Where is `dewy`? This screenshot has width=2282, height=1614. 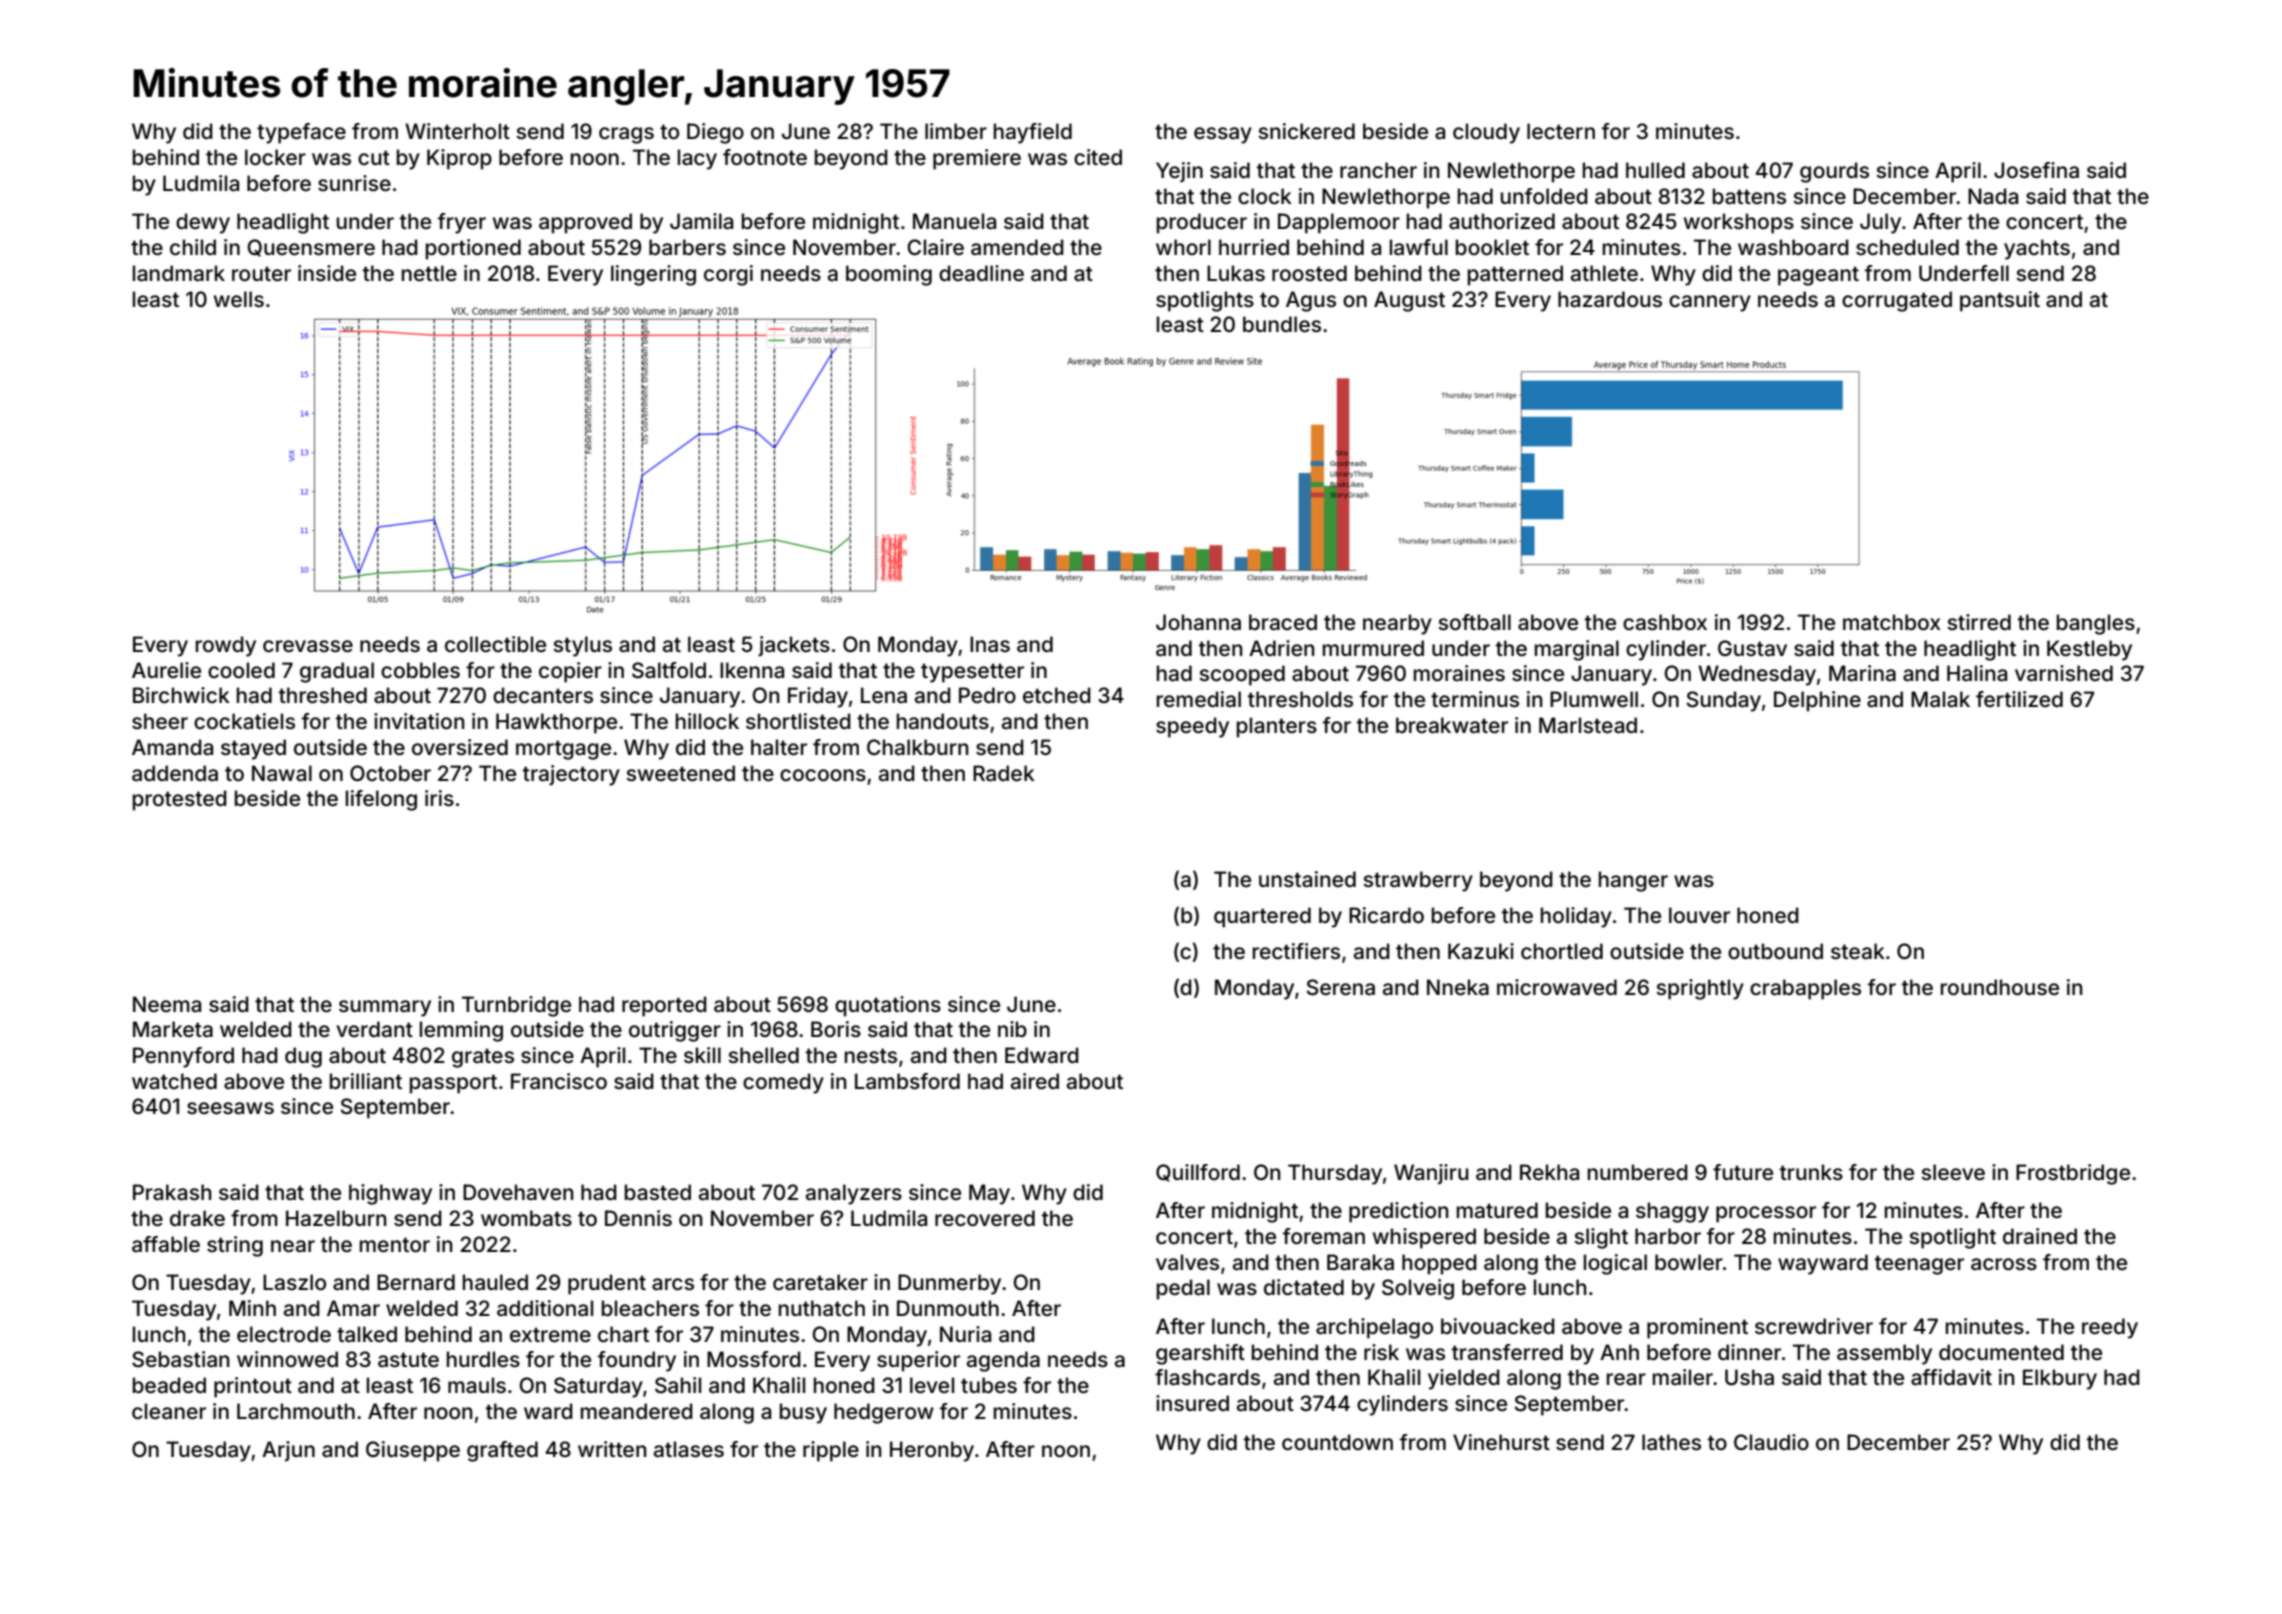 dewy is located at coordinates (203, 223).
